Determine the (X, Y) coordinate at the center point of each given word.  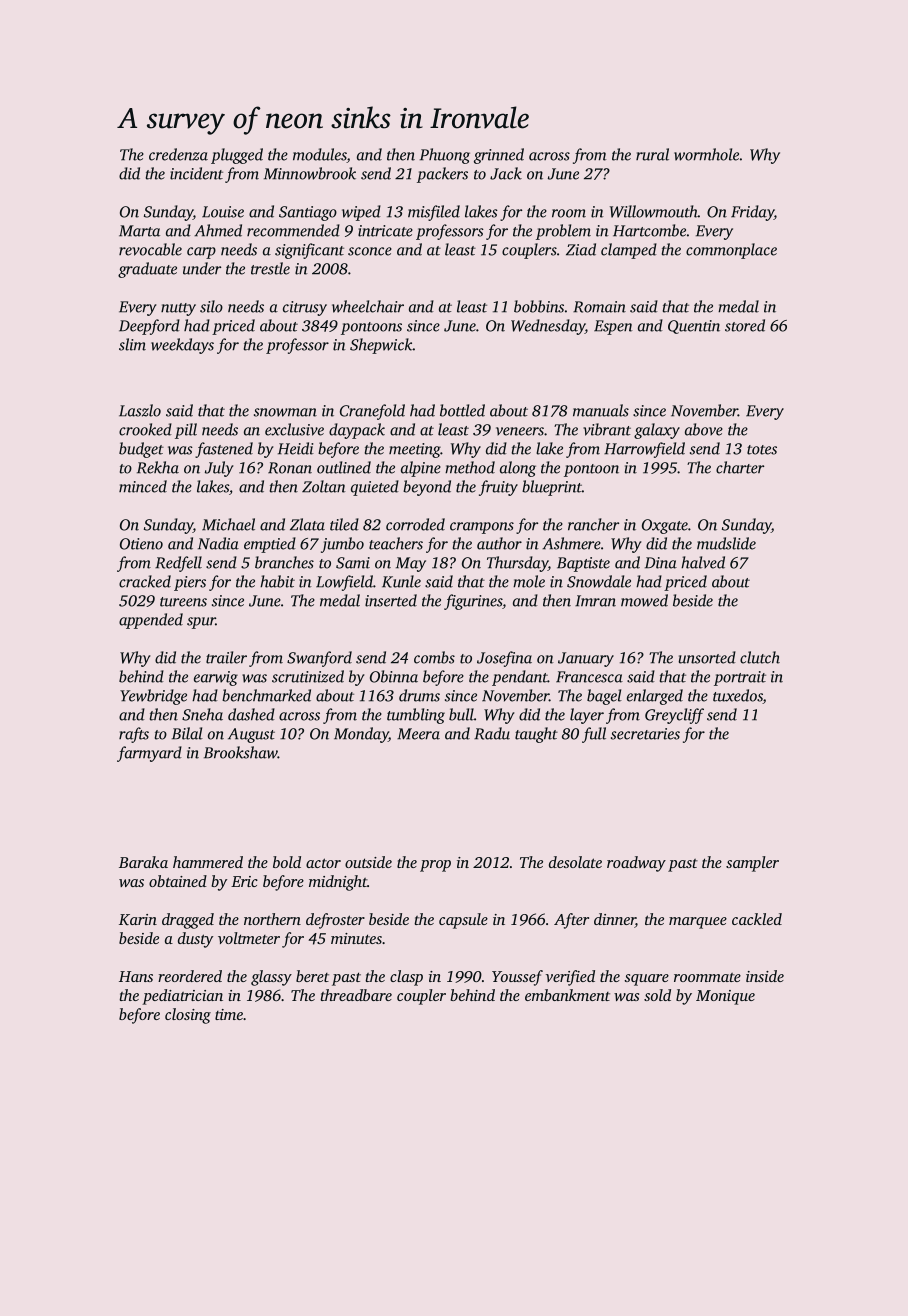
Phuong (445, 156)
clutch (760, 657)
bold (287, 862)
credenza (178, 154)
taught (536, 735)
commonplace (731, 251)
